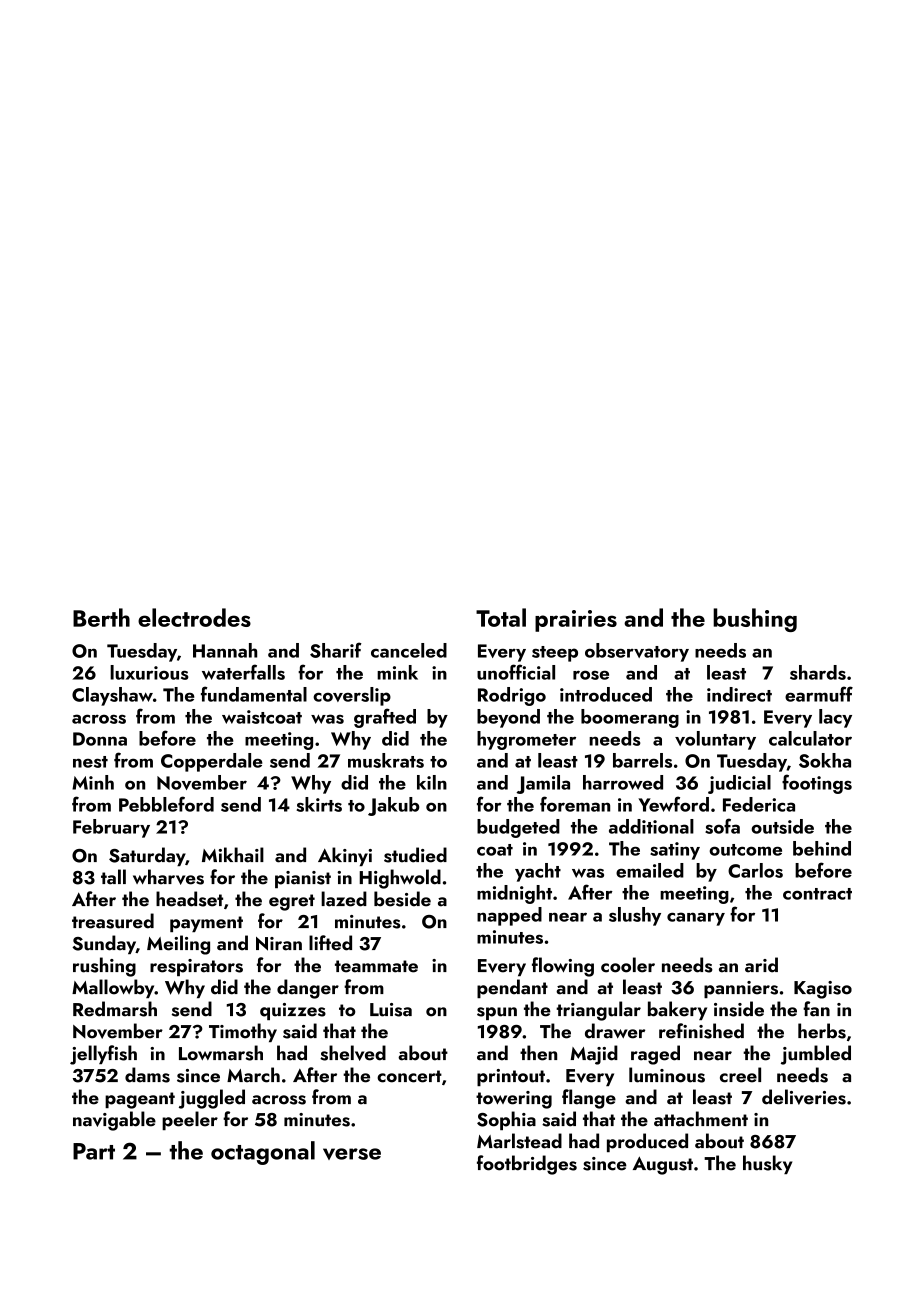  Describe the element at coordinates (263, 1153) in the screenshot. I see `octagonal` at that location.
